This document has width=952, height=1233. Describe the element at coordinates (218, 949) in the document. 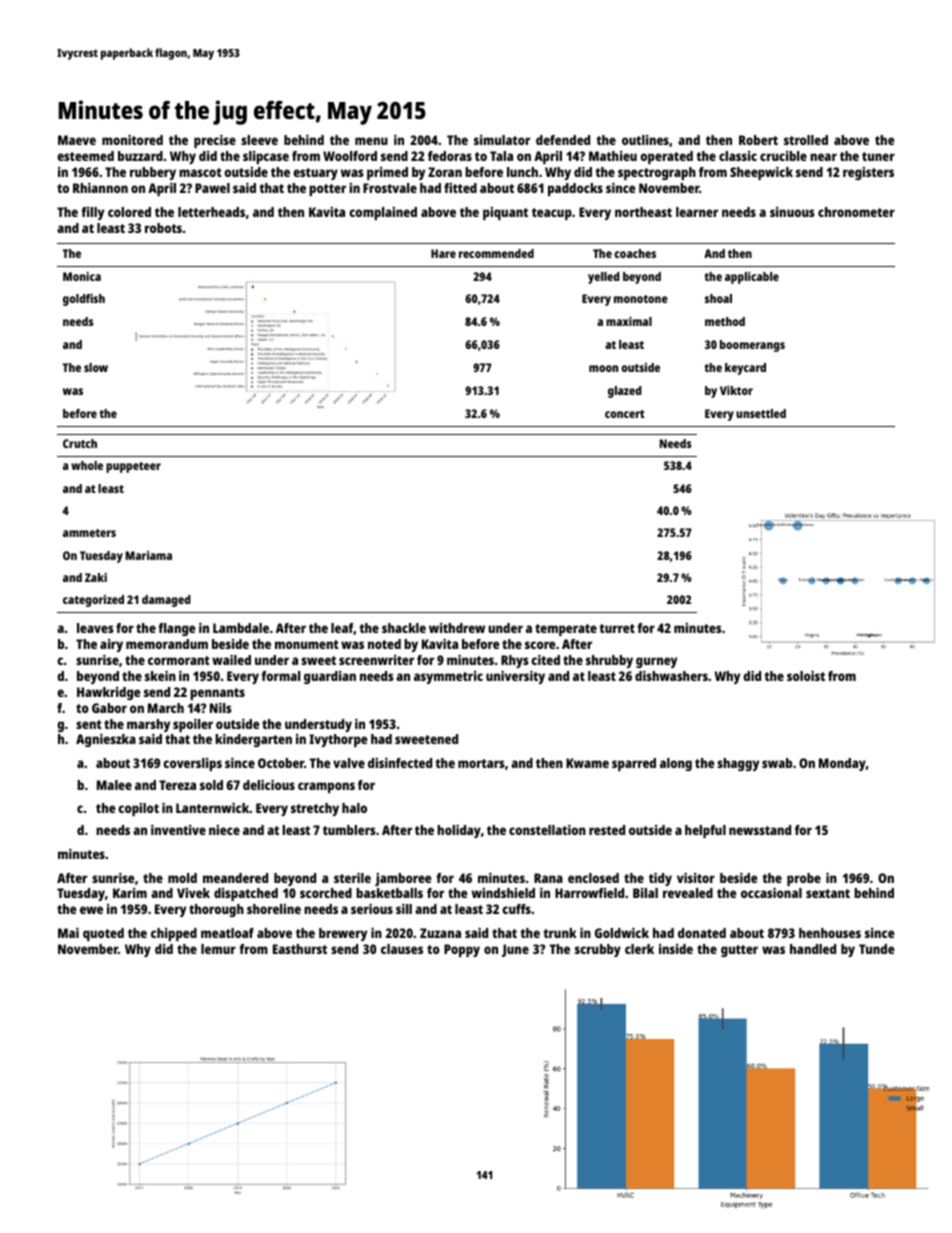

I see `lemur` at that location.
